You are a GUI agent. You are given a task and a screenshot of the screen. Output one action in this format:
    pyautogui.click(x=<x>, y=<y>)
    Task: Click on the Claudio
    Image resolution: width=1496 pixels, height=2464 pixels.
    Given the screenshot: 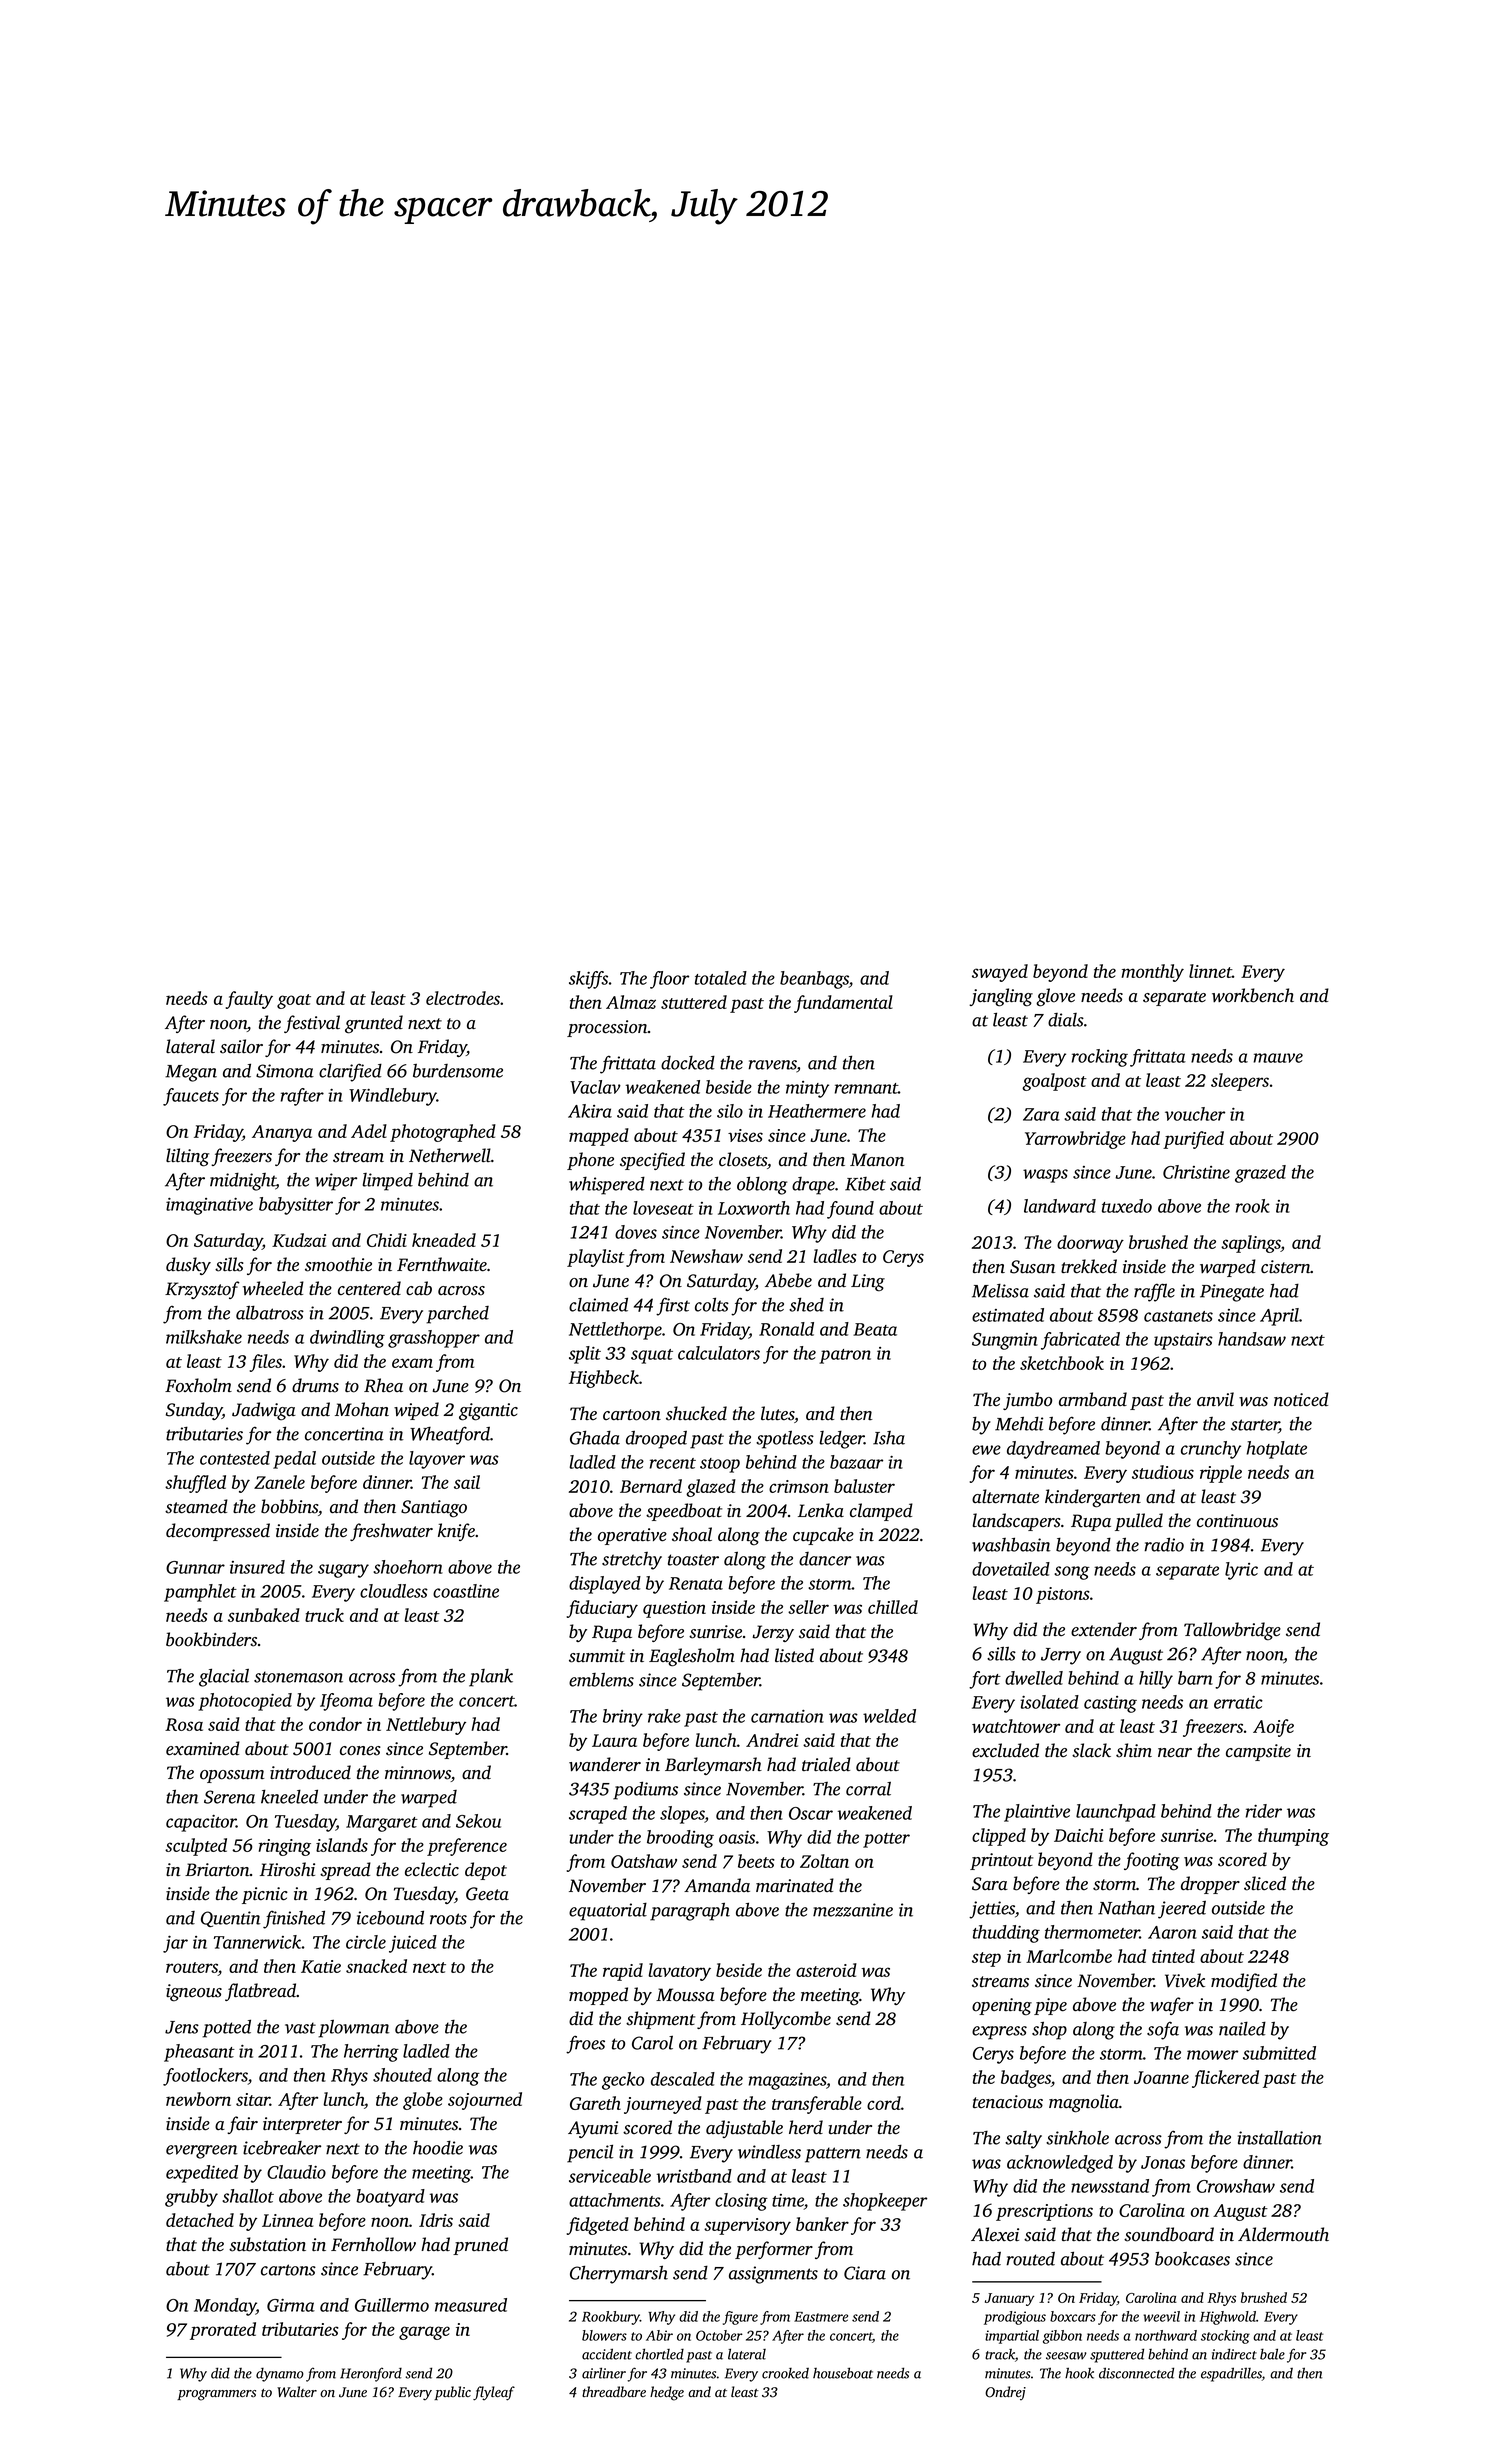 What is the action you would take?
    pyautogui.click(x=296, y=2172)
